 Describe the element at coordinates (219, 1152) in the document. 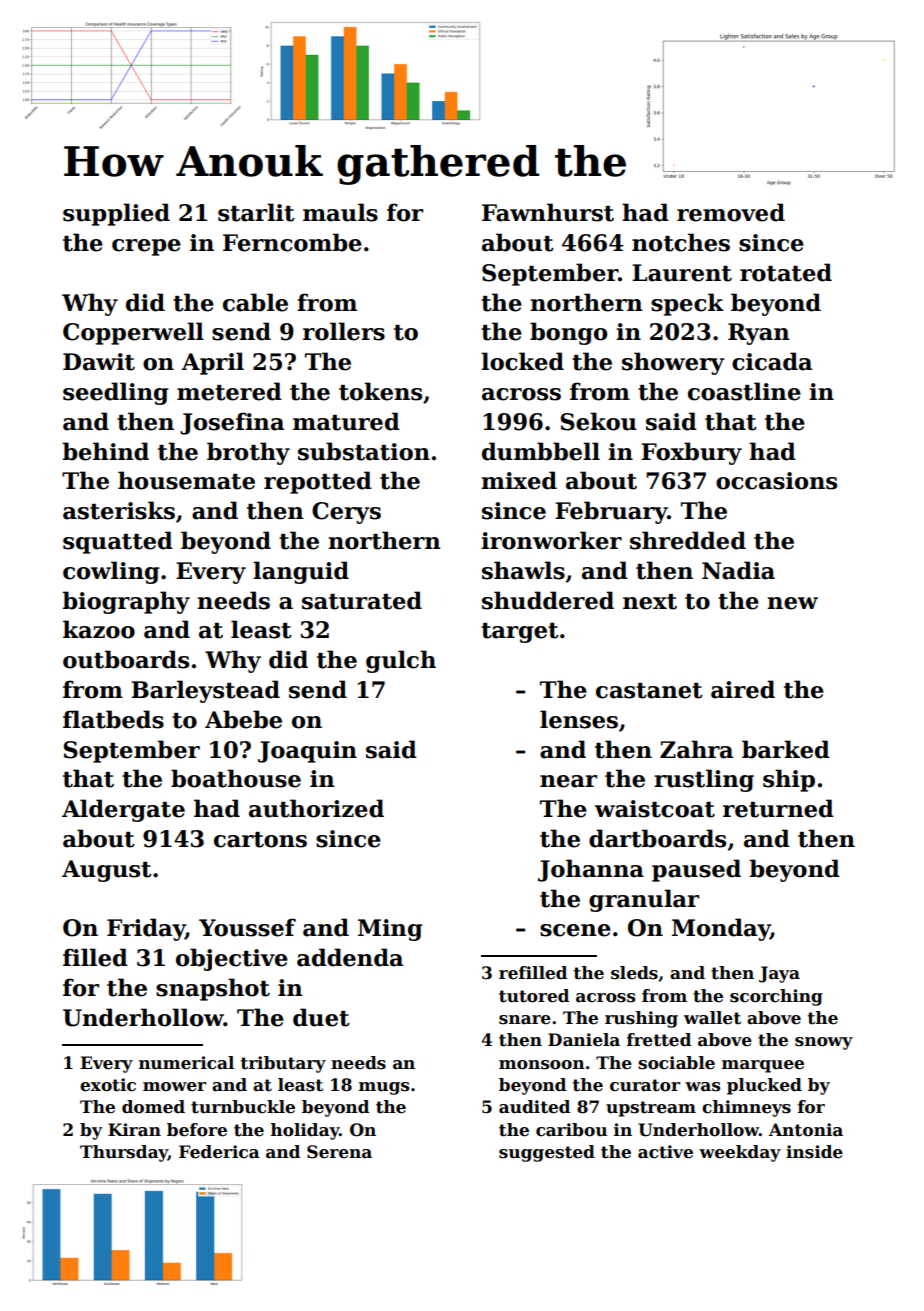

I see `Federica` at that location.
